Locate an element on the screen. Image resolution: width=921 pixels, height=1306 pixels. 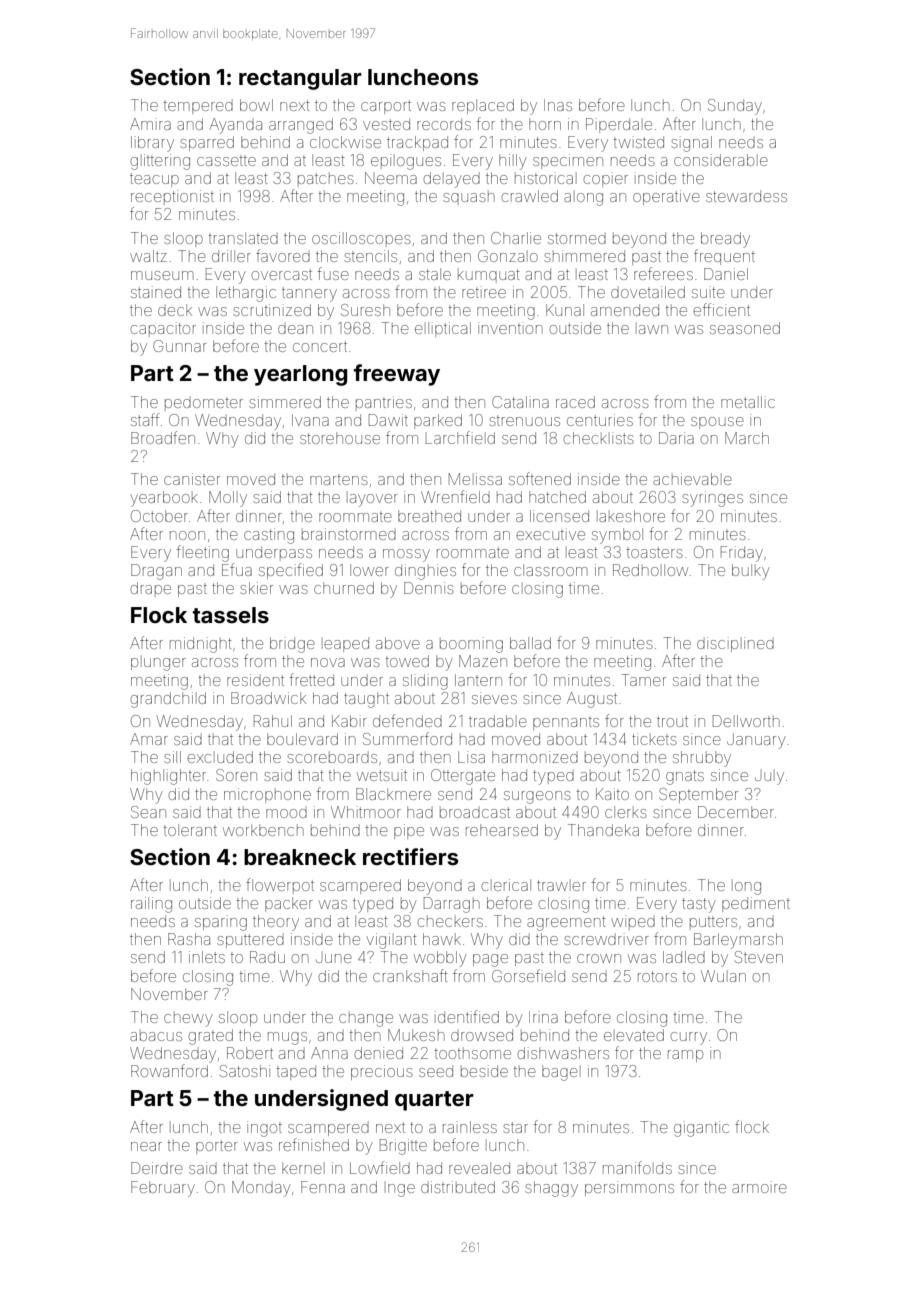
ballad is located at coordinates (530, 643).
